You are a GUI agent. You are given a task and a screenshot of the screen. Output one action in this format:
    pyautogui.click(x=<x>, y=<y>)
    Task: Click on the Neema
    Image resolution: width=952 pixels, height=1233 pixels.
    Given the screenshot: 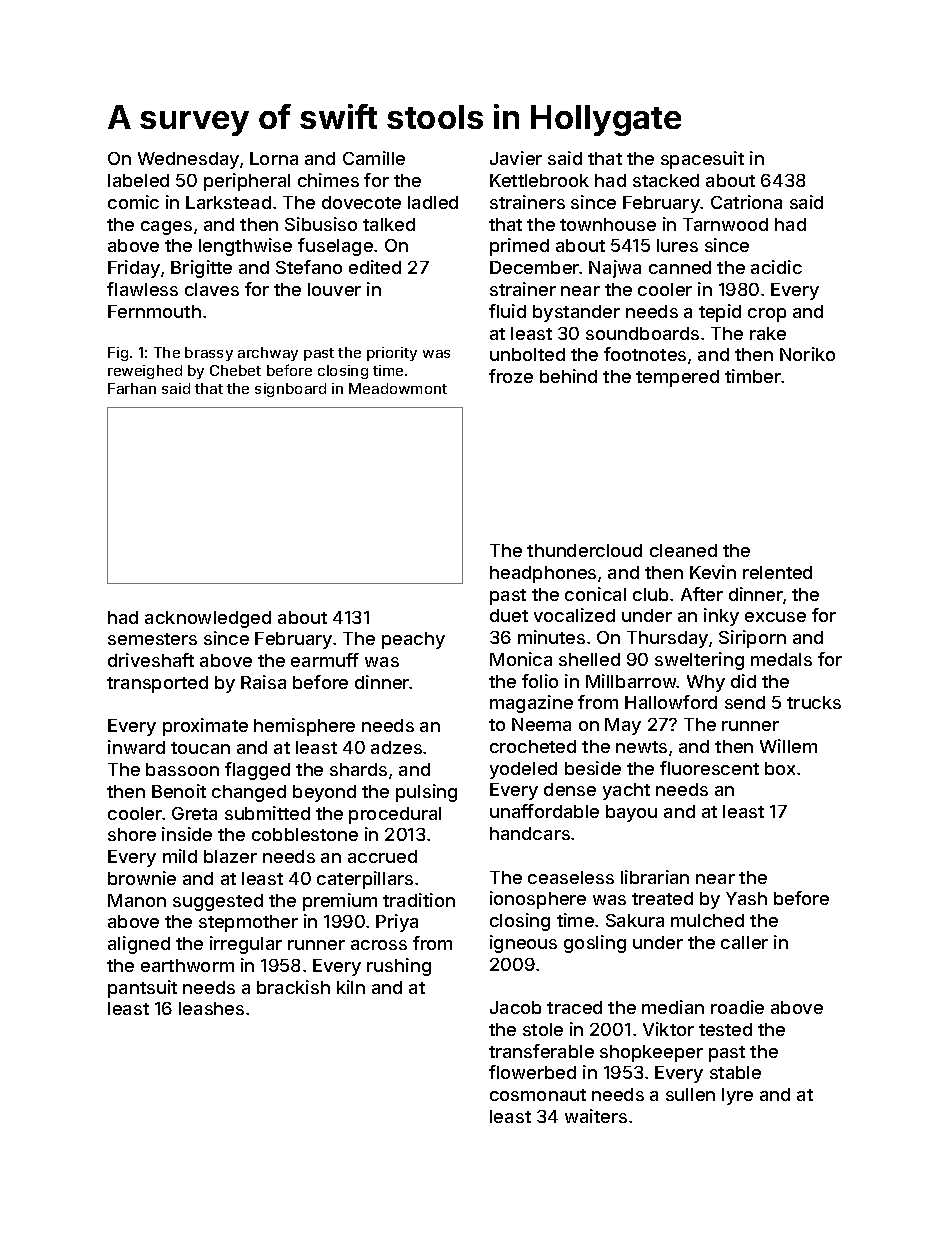 What is the action you would take?
    pyautogui.click(x=541, y=724)
